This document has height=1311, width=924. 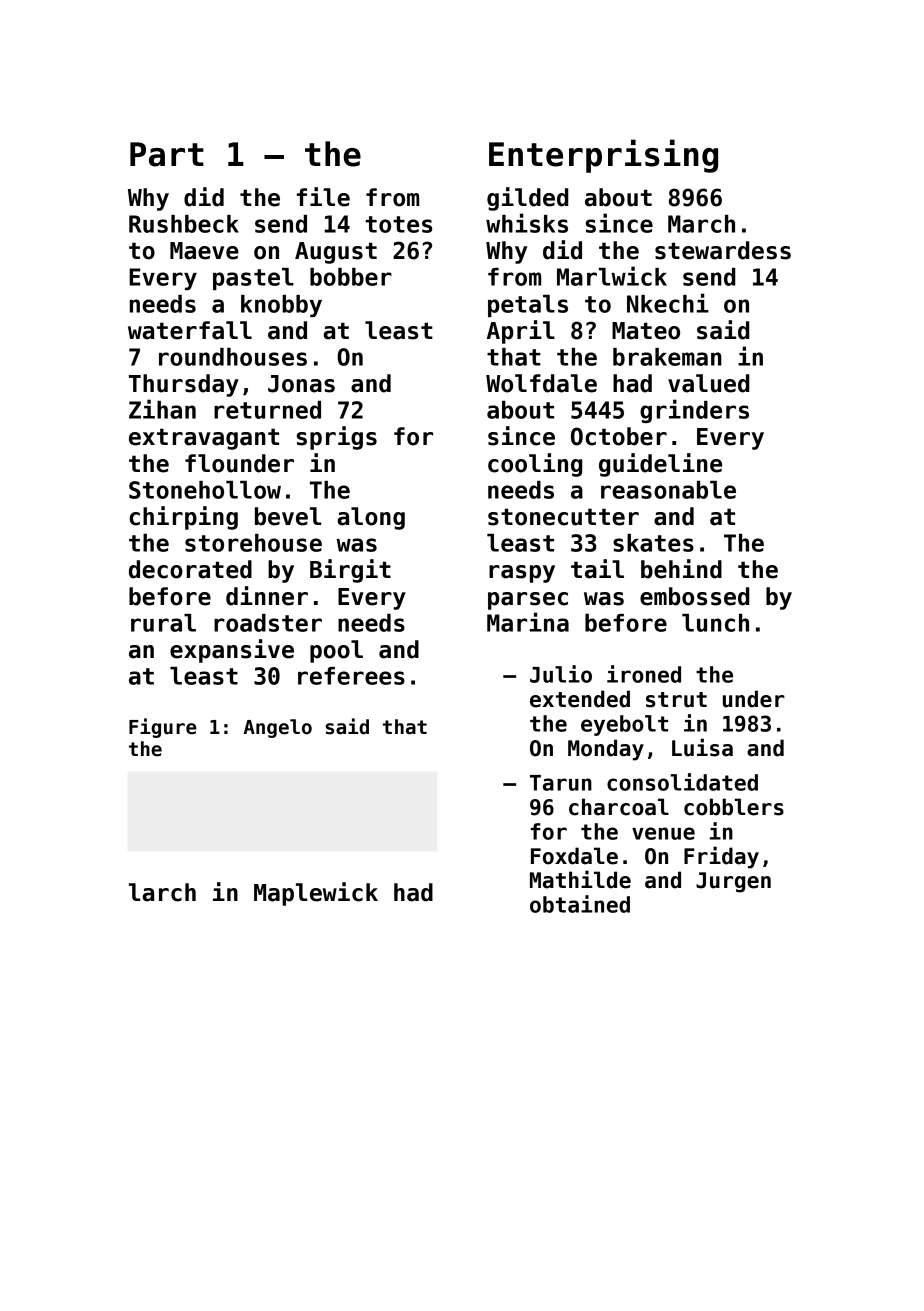 What do you see at coordinates (574, 856) in the document?
I see `Foxdale` at bounding box center [574, 856].
